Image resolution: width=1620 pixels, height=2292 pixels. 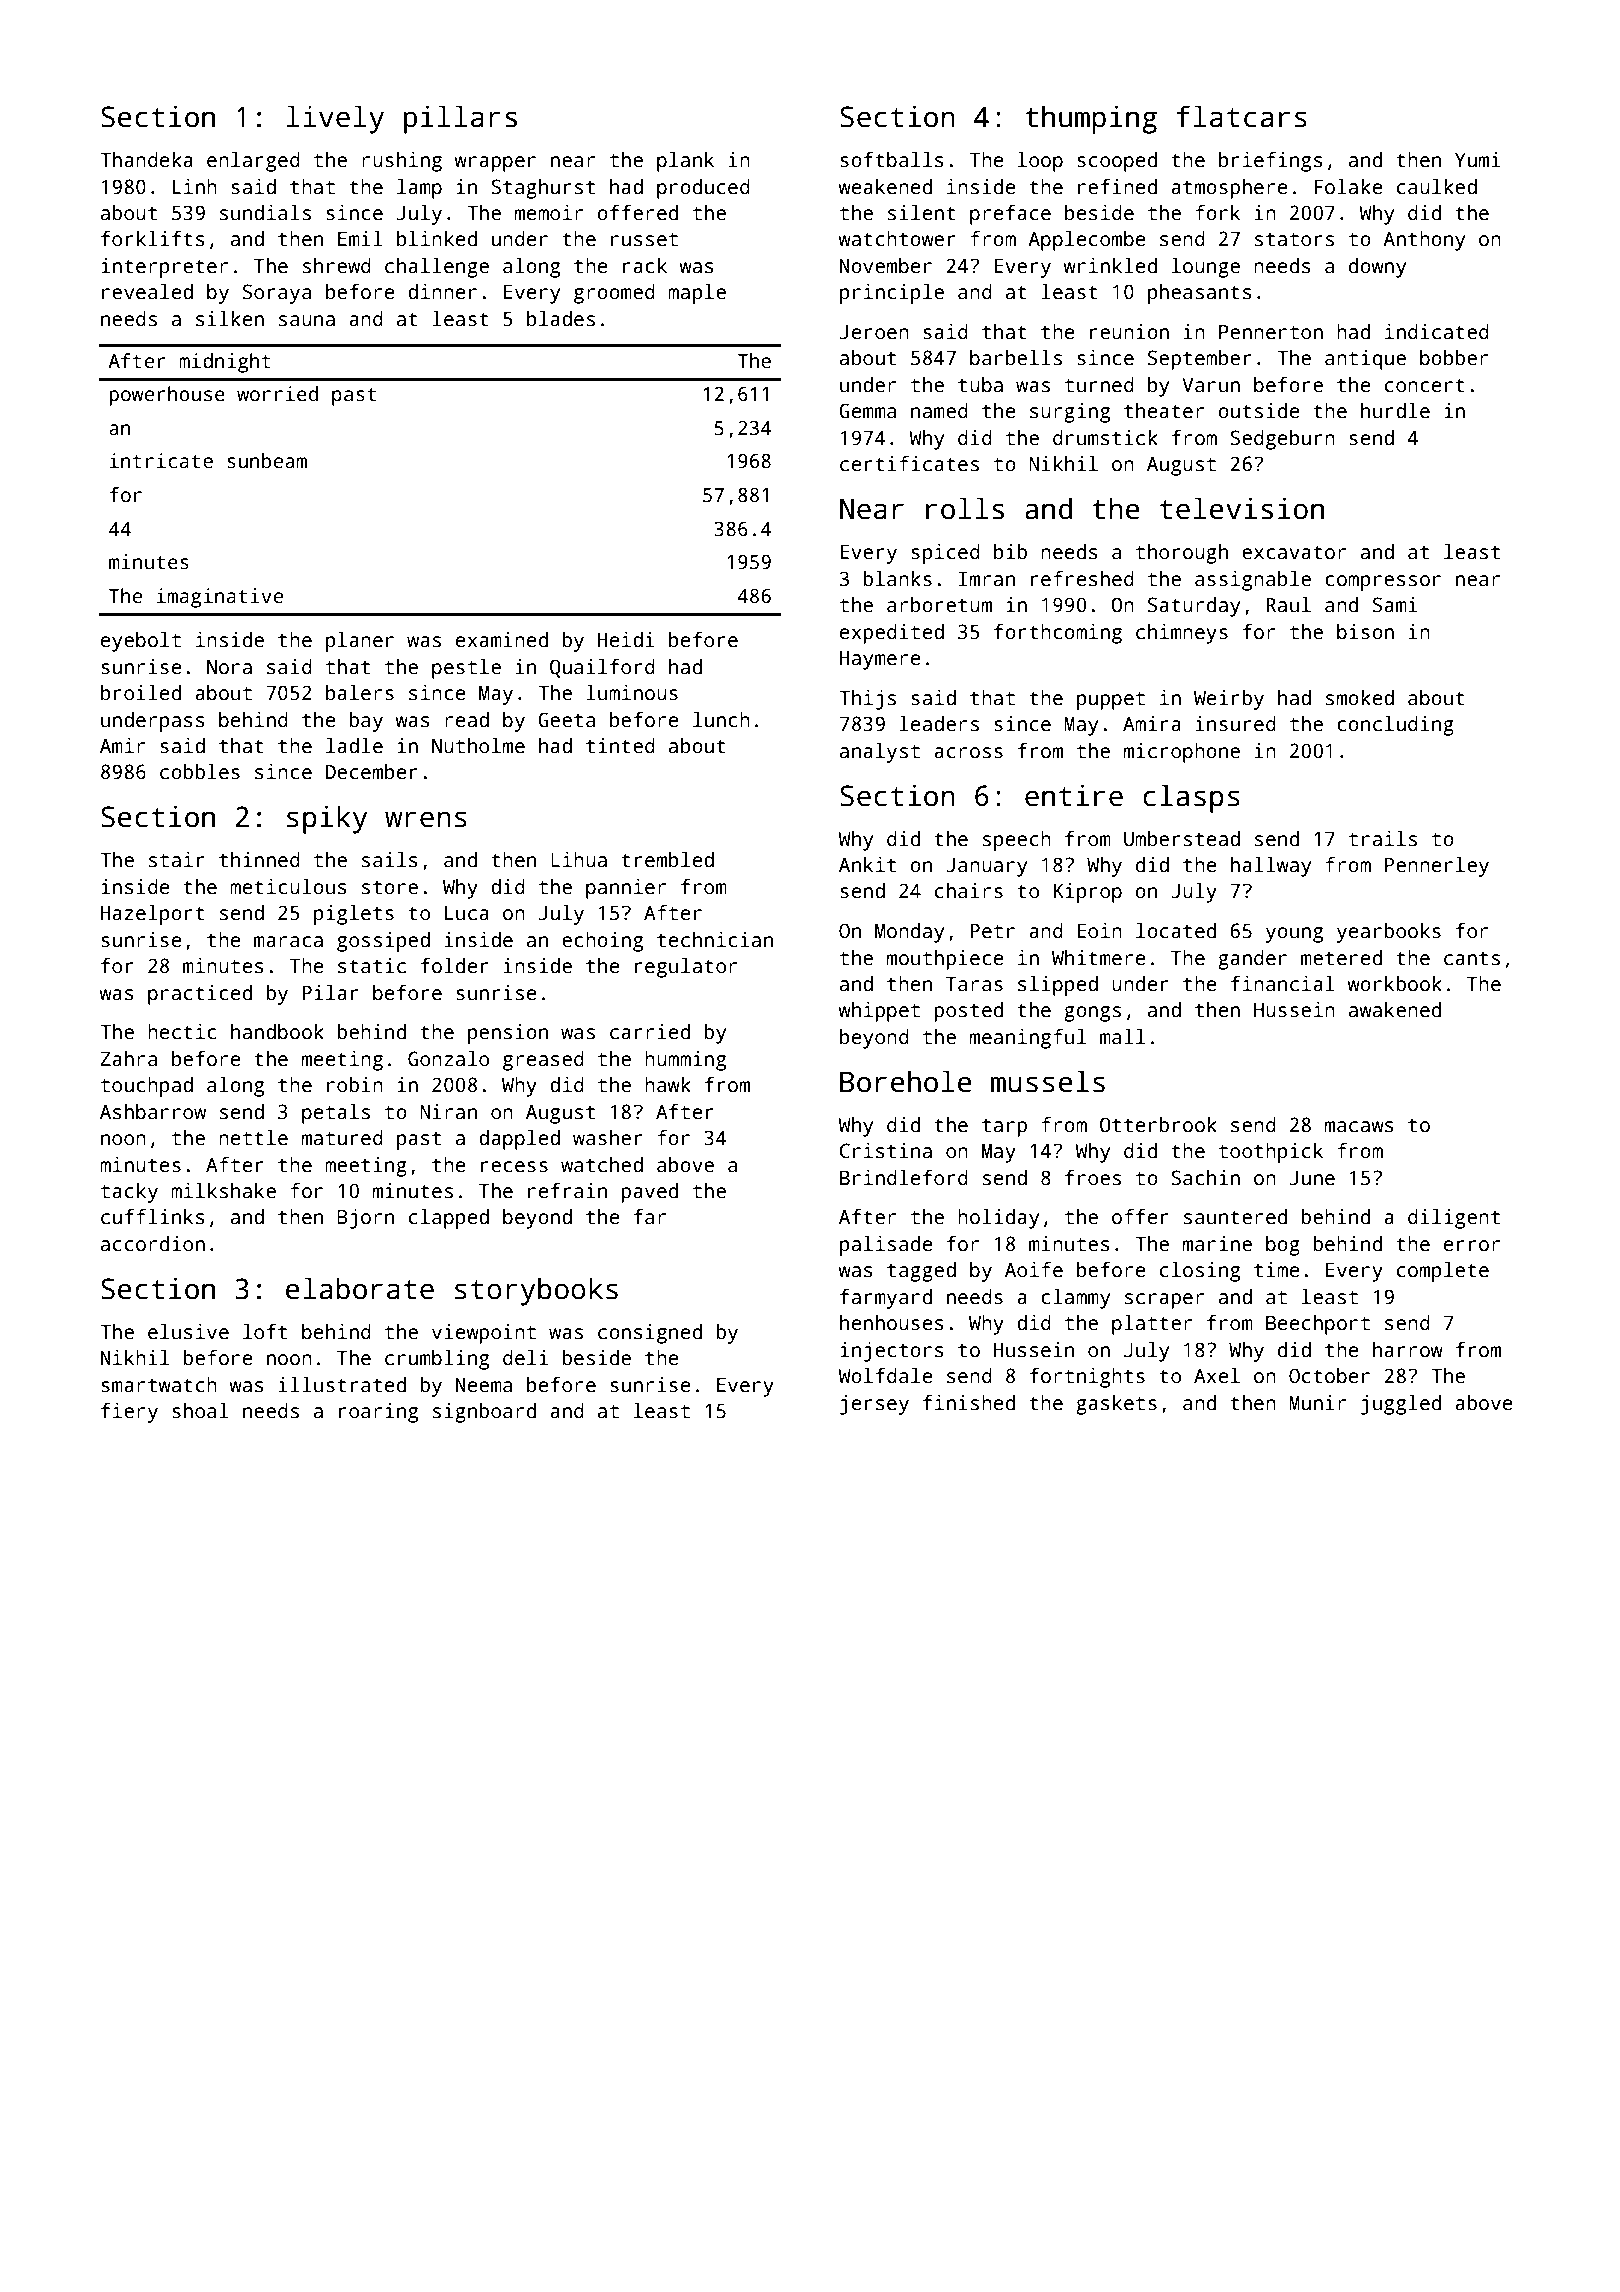 I want to click on blades, so click(x=561, y=319).
